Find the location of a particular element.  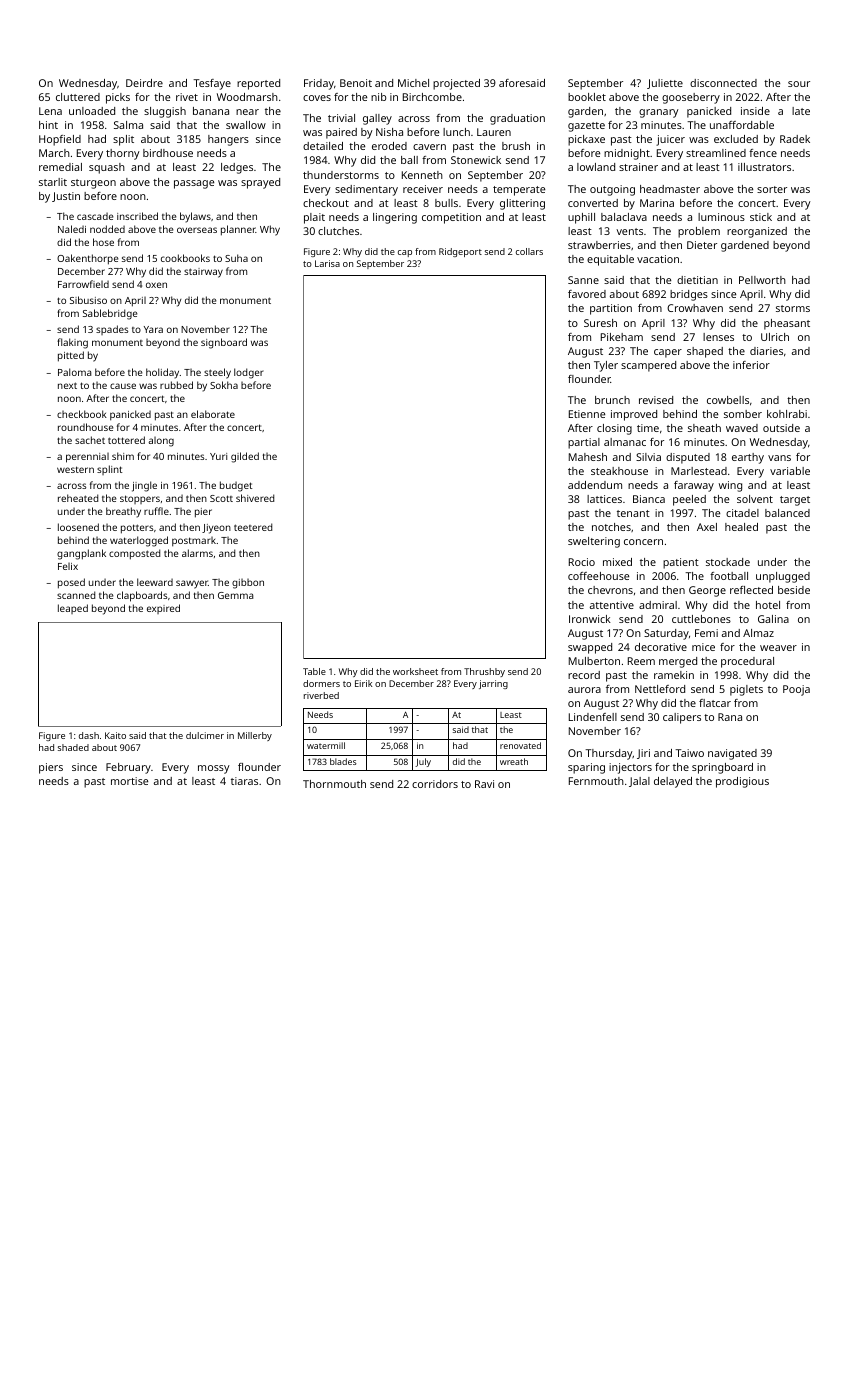

Suha is located at coordinates (236, 258).
